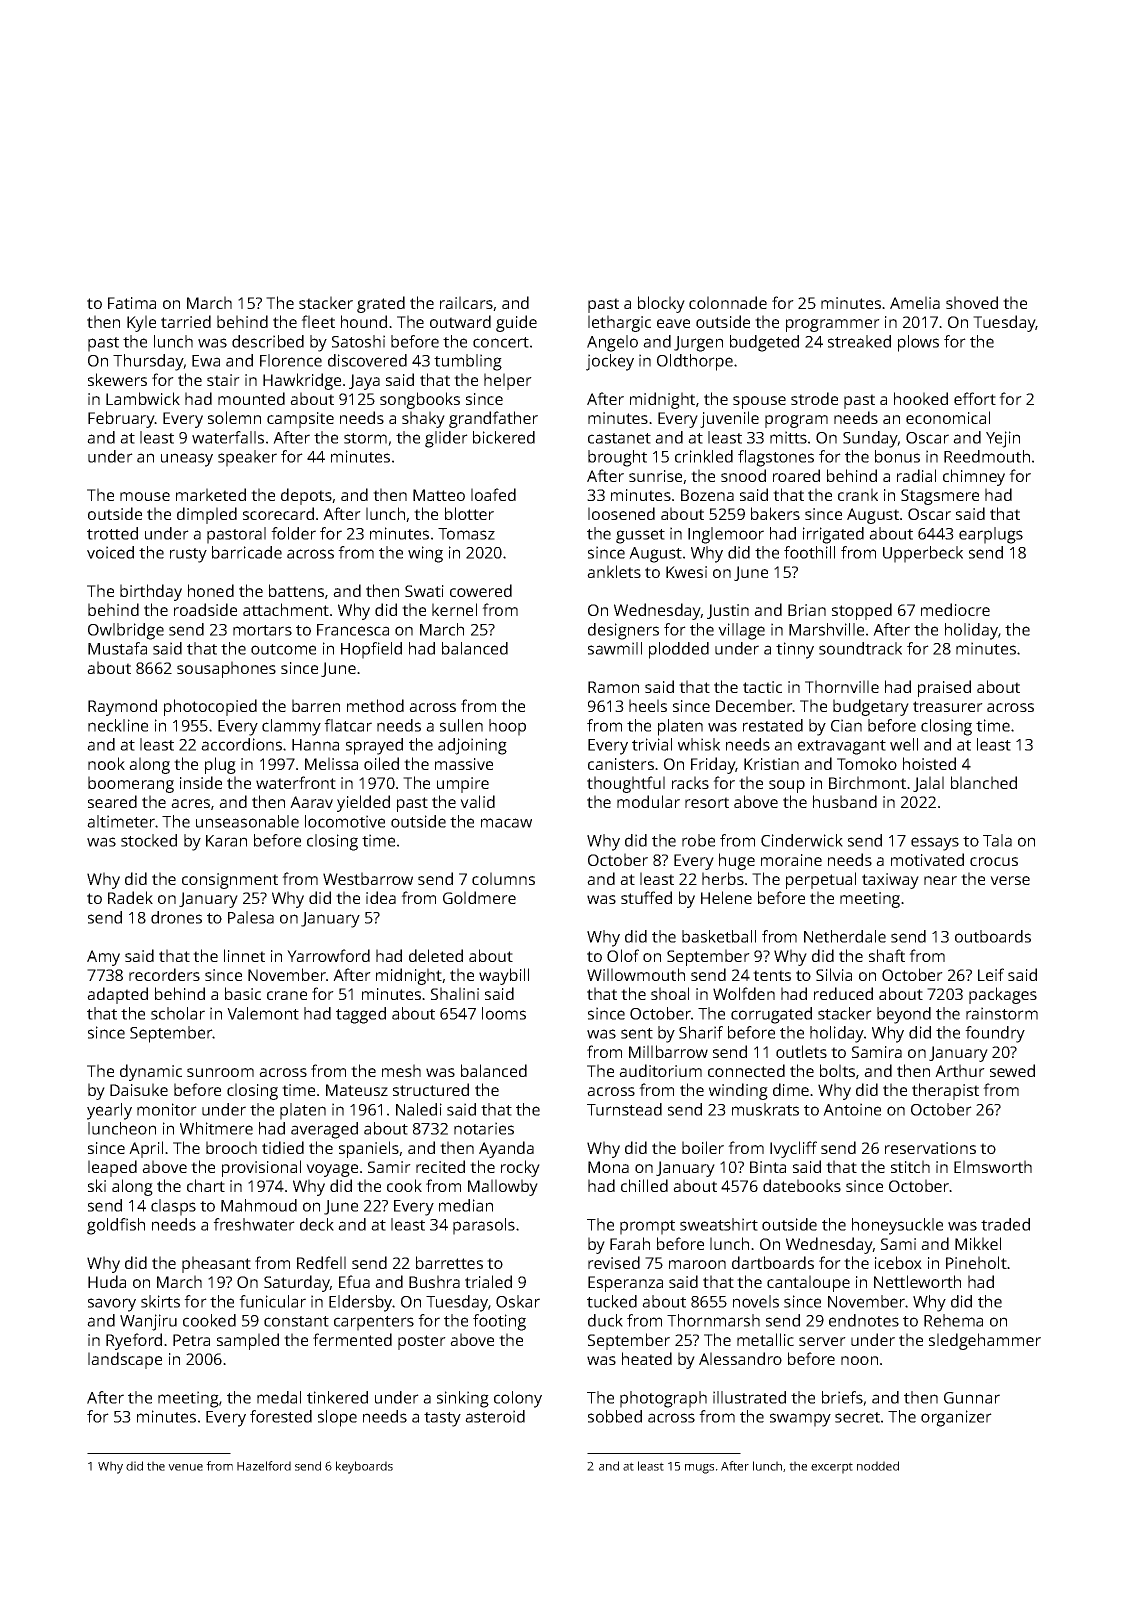 Image resolution: width=1130 pixels, height=1598 pixels. I want to click on Karan, so click(226, 841).
